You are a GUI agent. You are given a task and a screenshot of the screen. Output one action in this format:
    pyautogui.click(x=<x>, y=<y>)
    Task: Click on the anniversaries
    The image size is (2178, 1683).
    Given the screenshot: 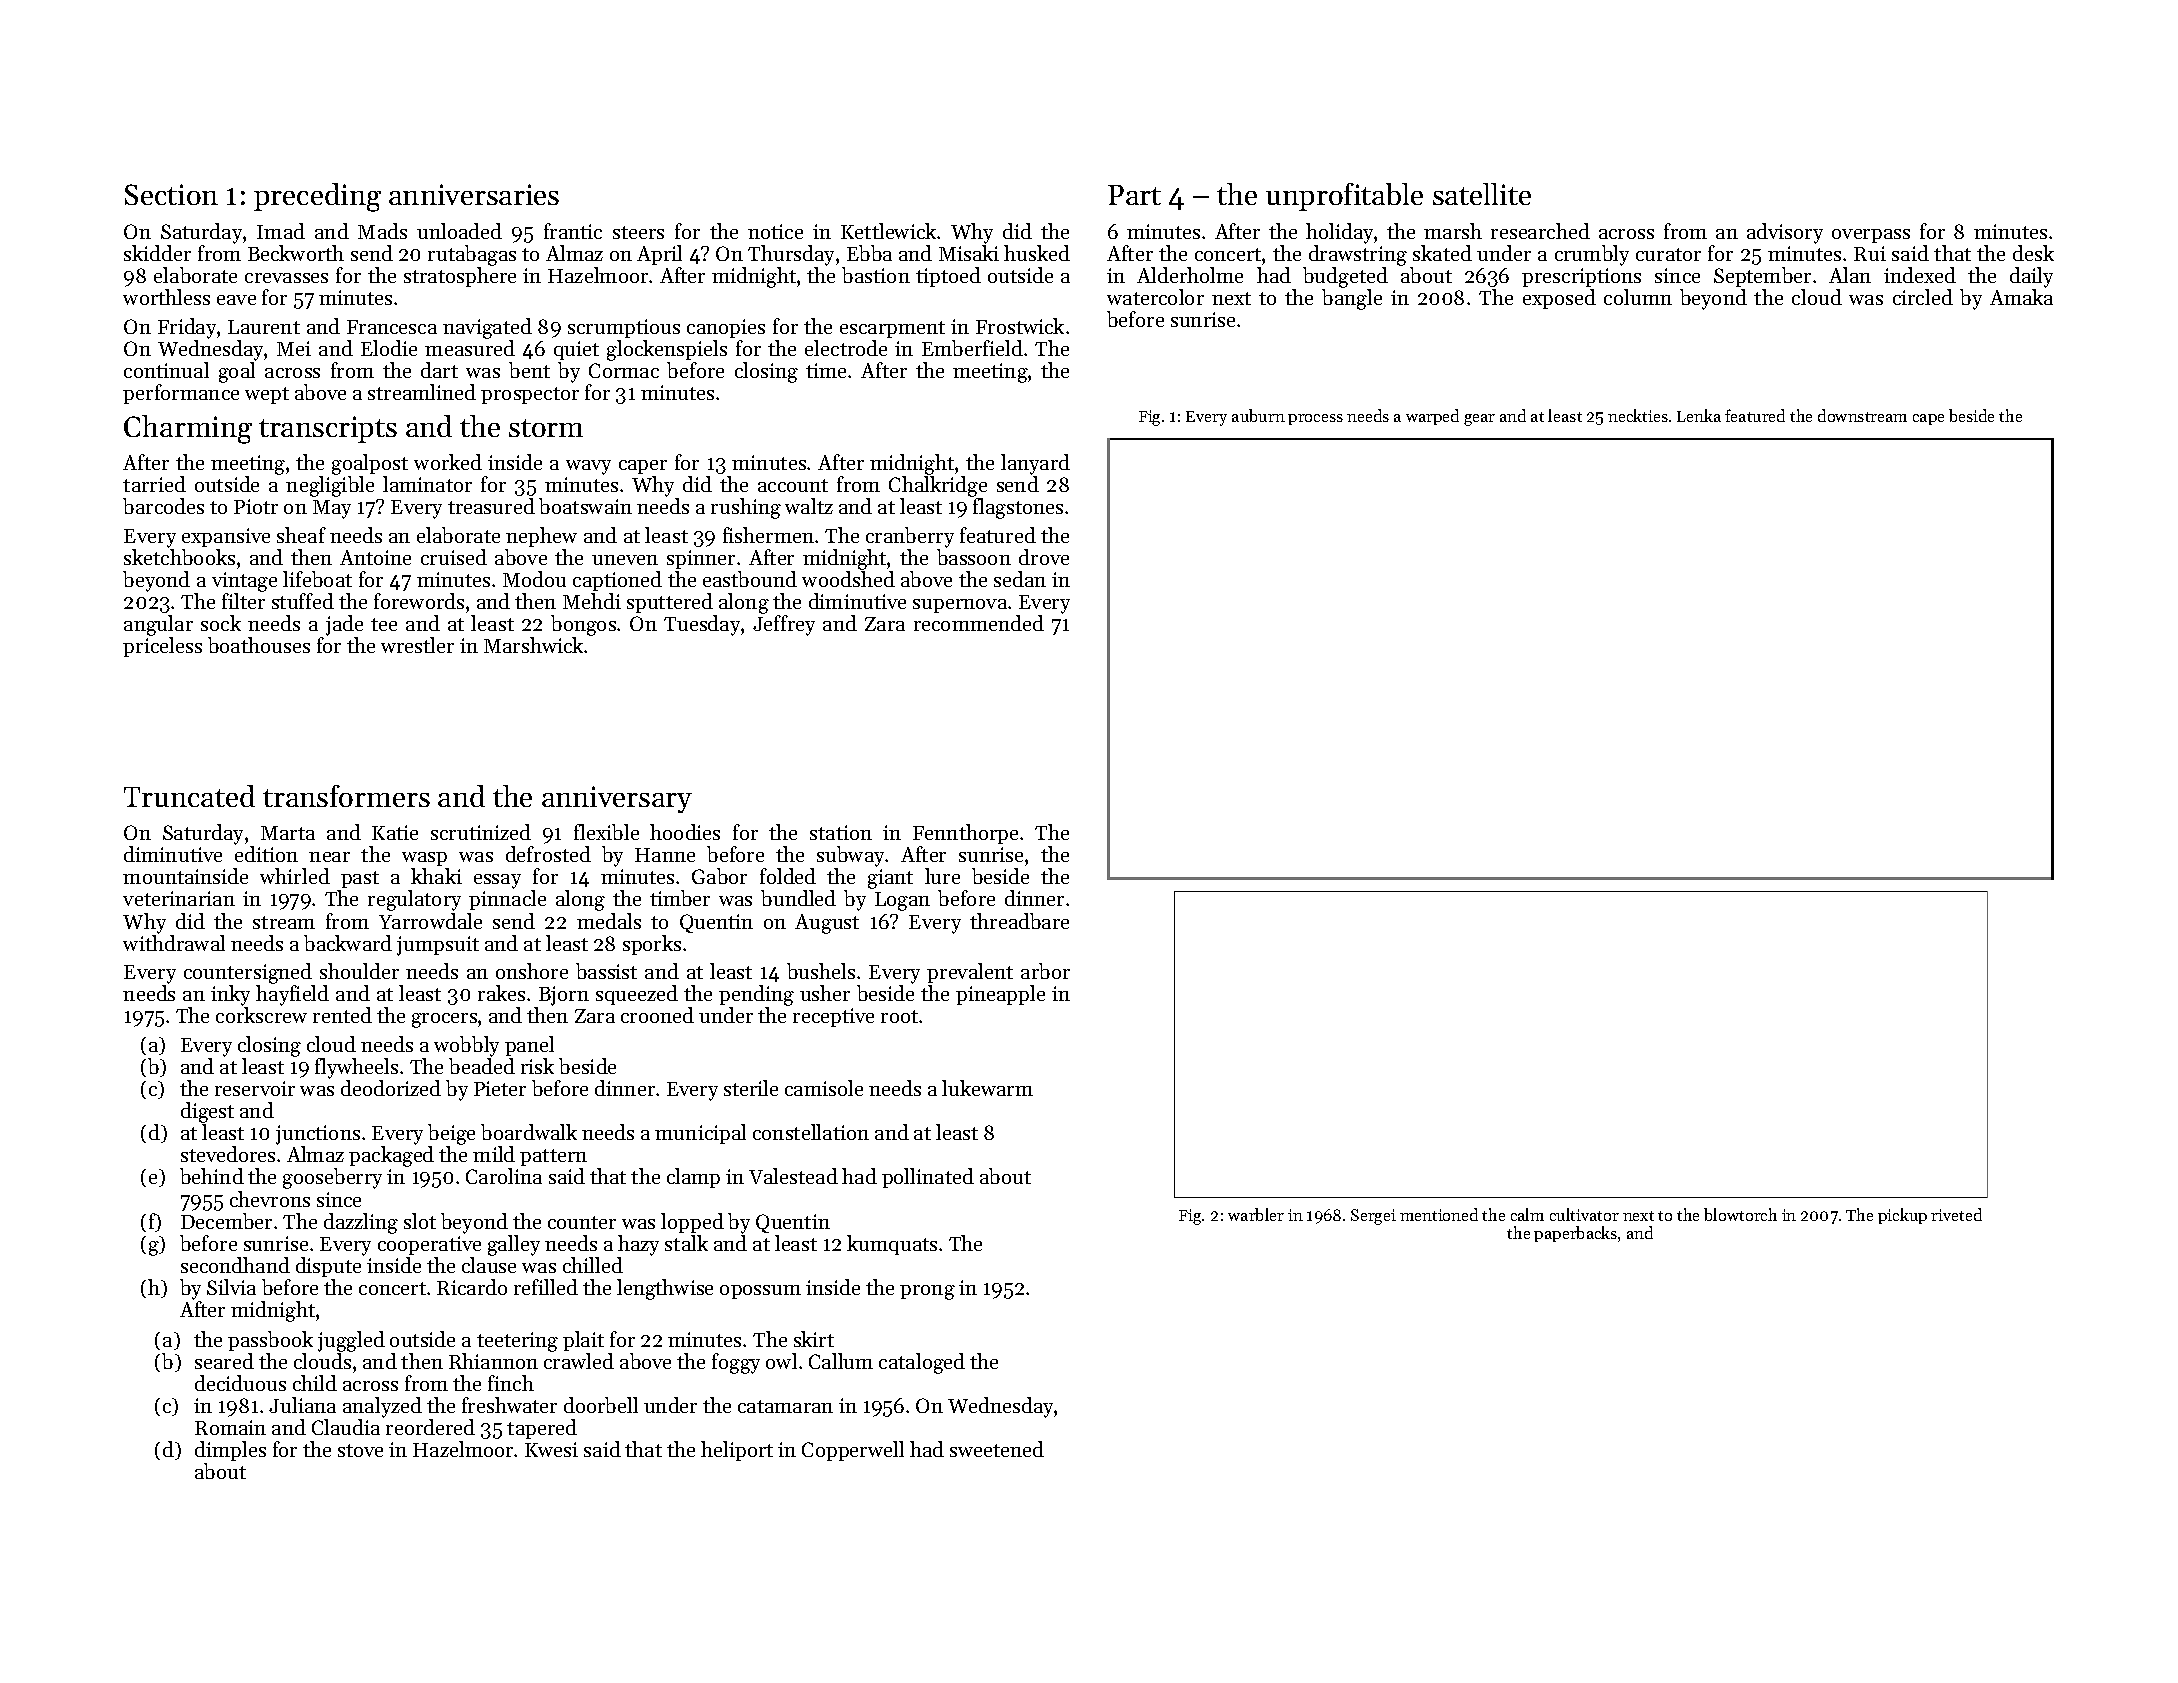 What is the action you would take?
    pyautogui.click(x=474, y=194)
